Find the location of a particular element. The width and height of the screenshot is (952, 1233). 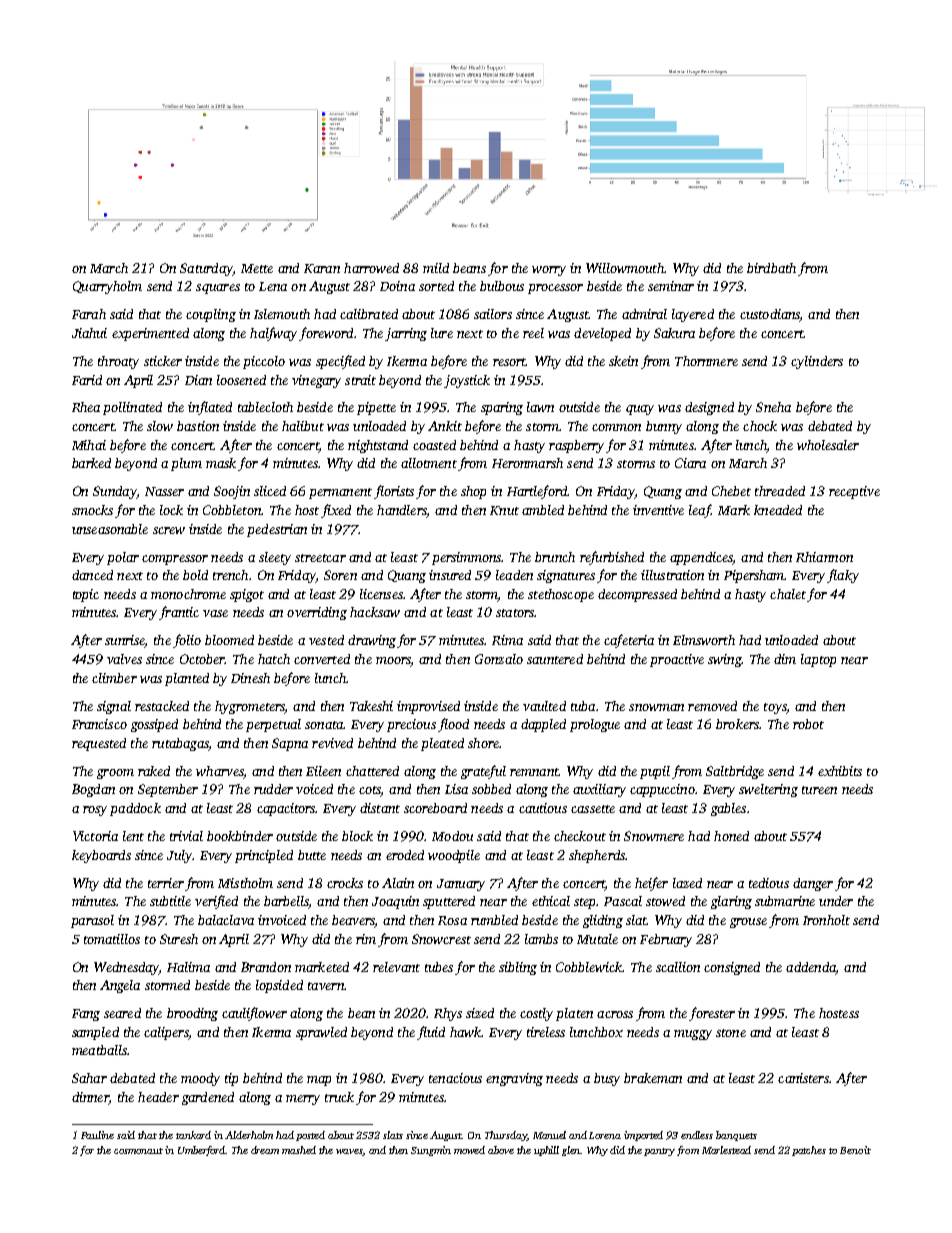

Sapna is located at coordinates (290, 744).
